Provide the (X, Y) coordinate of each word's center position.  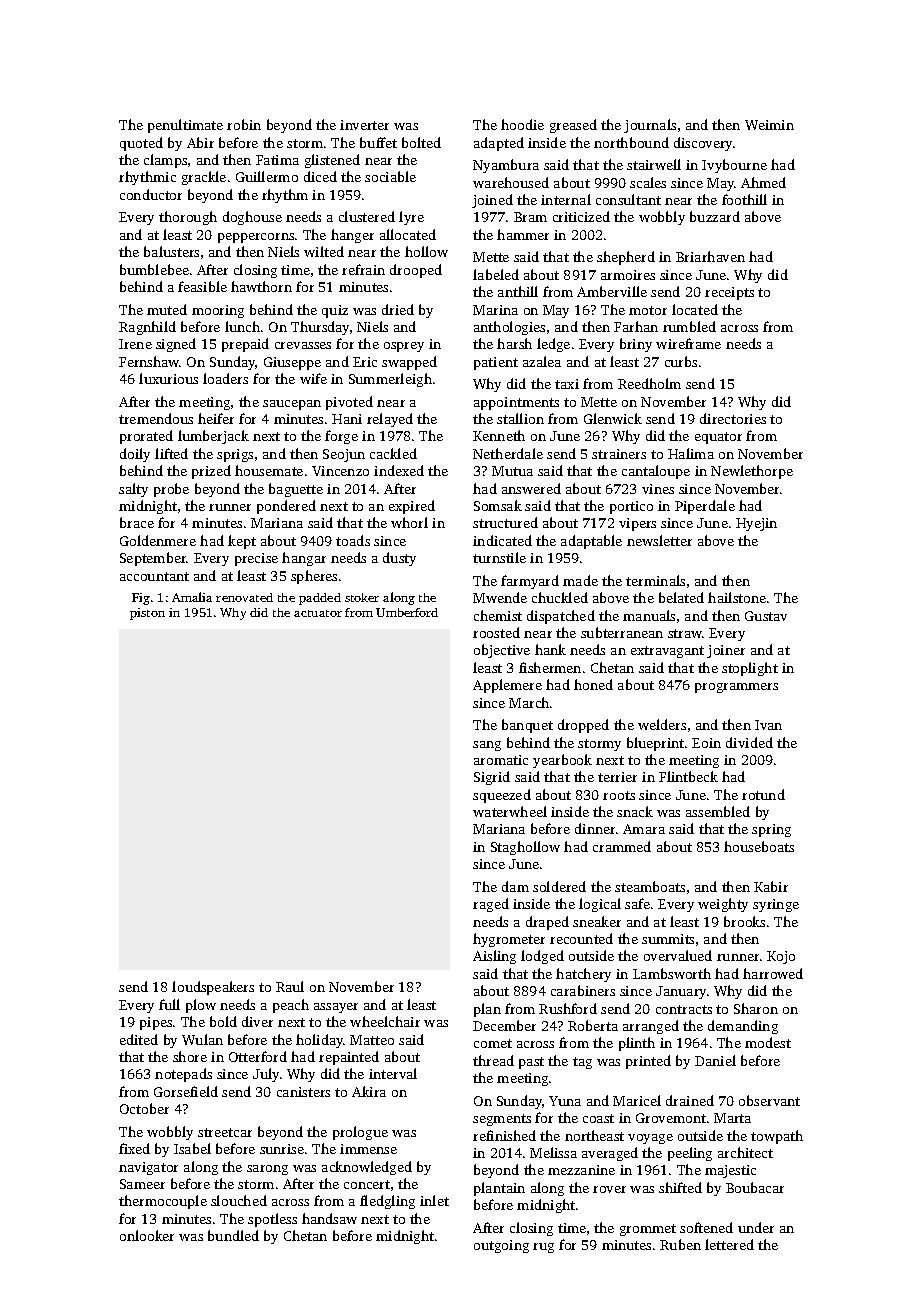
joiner (726, 651)
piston (147, 614)
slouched (239, 1200)
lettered (729, 1244)
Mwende (500, 597)
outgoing (501, 1246)
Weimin (769, 125)
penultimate (185, 126)
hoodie (522, 124)
